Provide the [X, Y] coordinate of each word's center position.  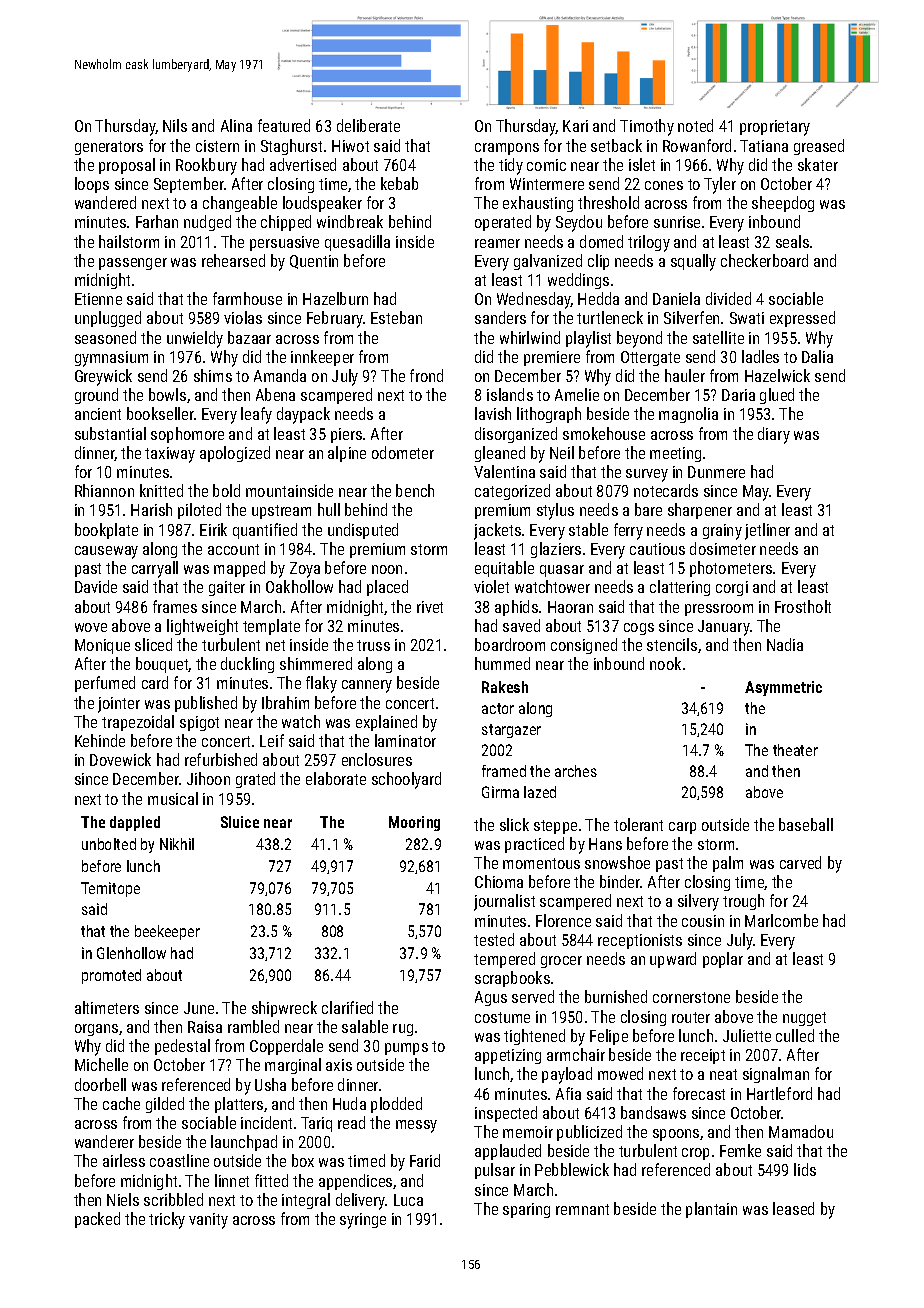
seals [792, 241]
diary [774, 435]
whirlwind [530, 337]
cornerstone [691, 997]
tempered [504, 960]
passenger [133, 264]
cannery [367, 686]
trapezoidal [138, 723]
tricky [167, 1220]
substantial [110, 433]
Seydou [579, 223]
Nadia [785, 644]
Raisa [205, 1027]
